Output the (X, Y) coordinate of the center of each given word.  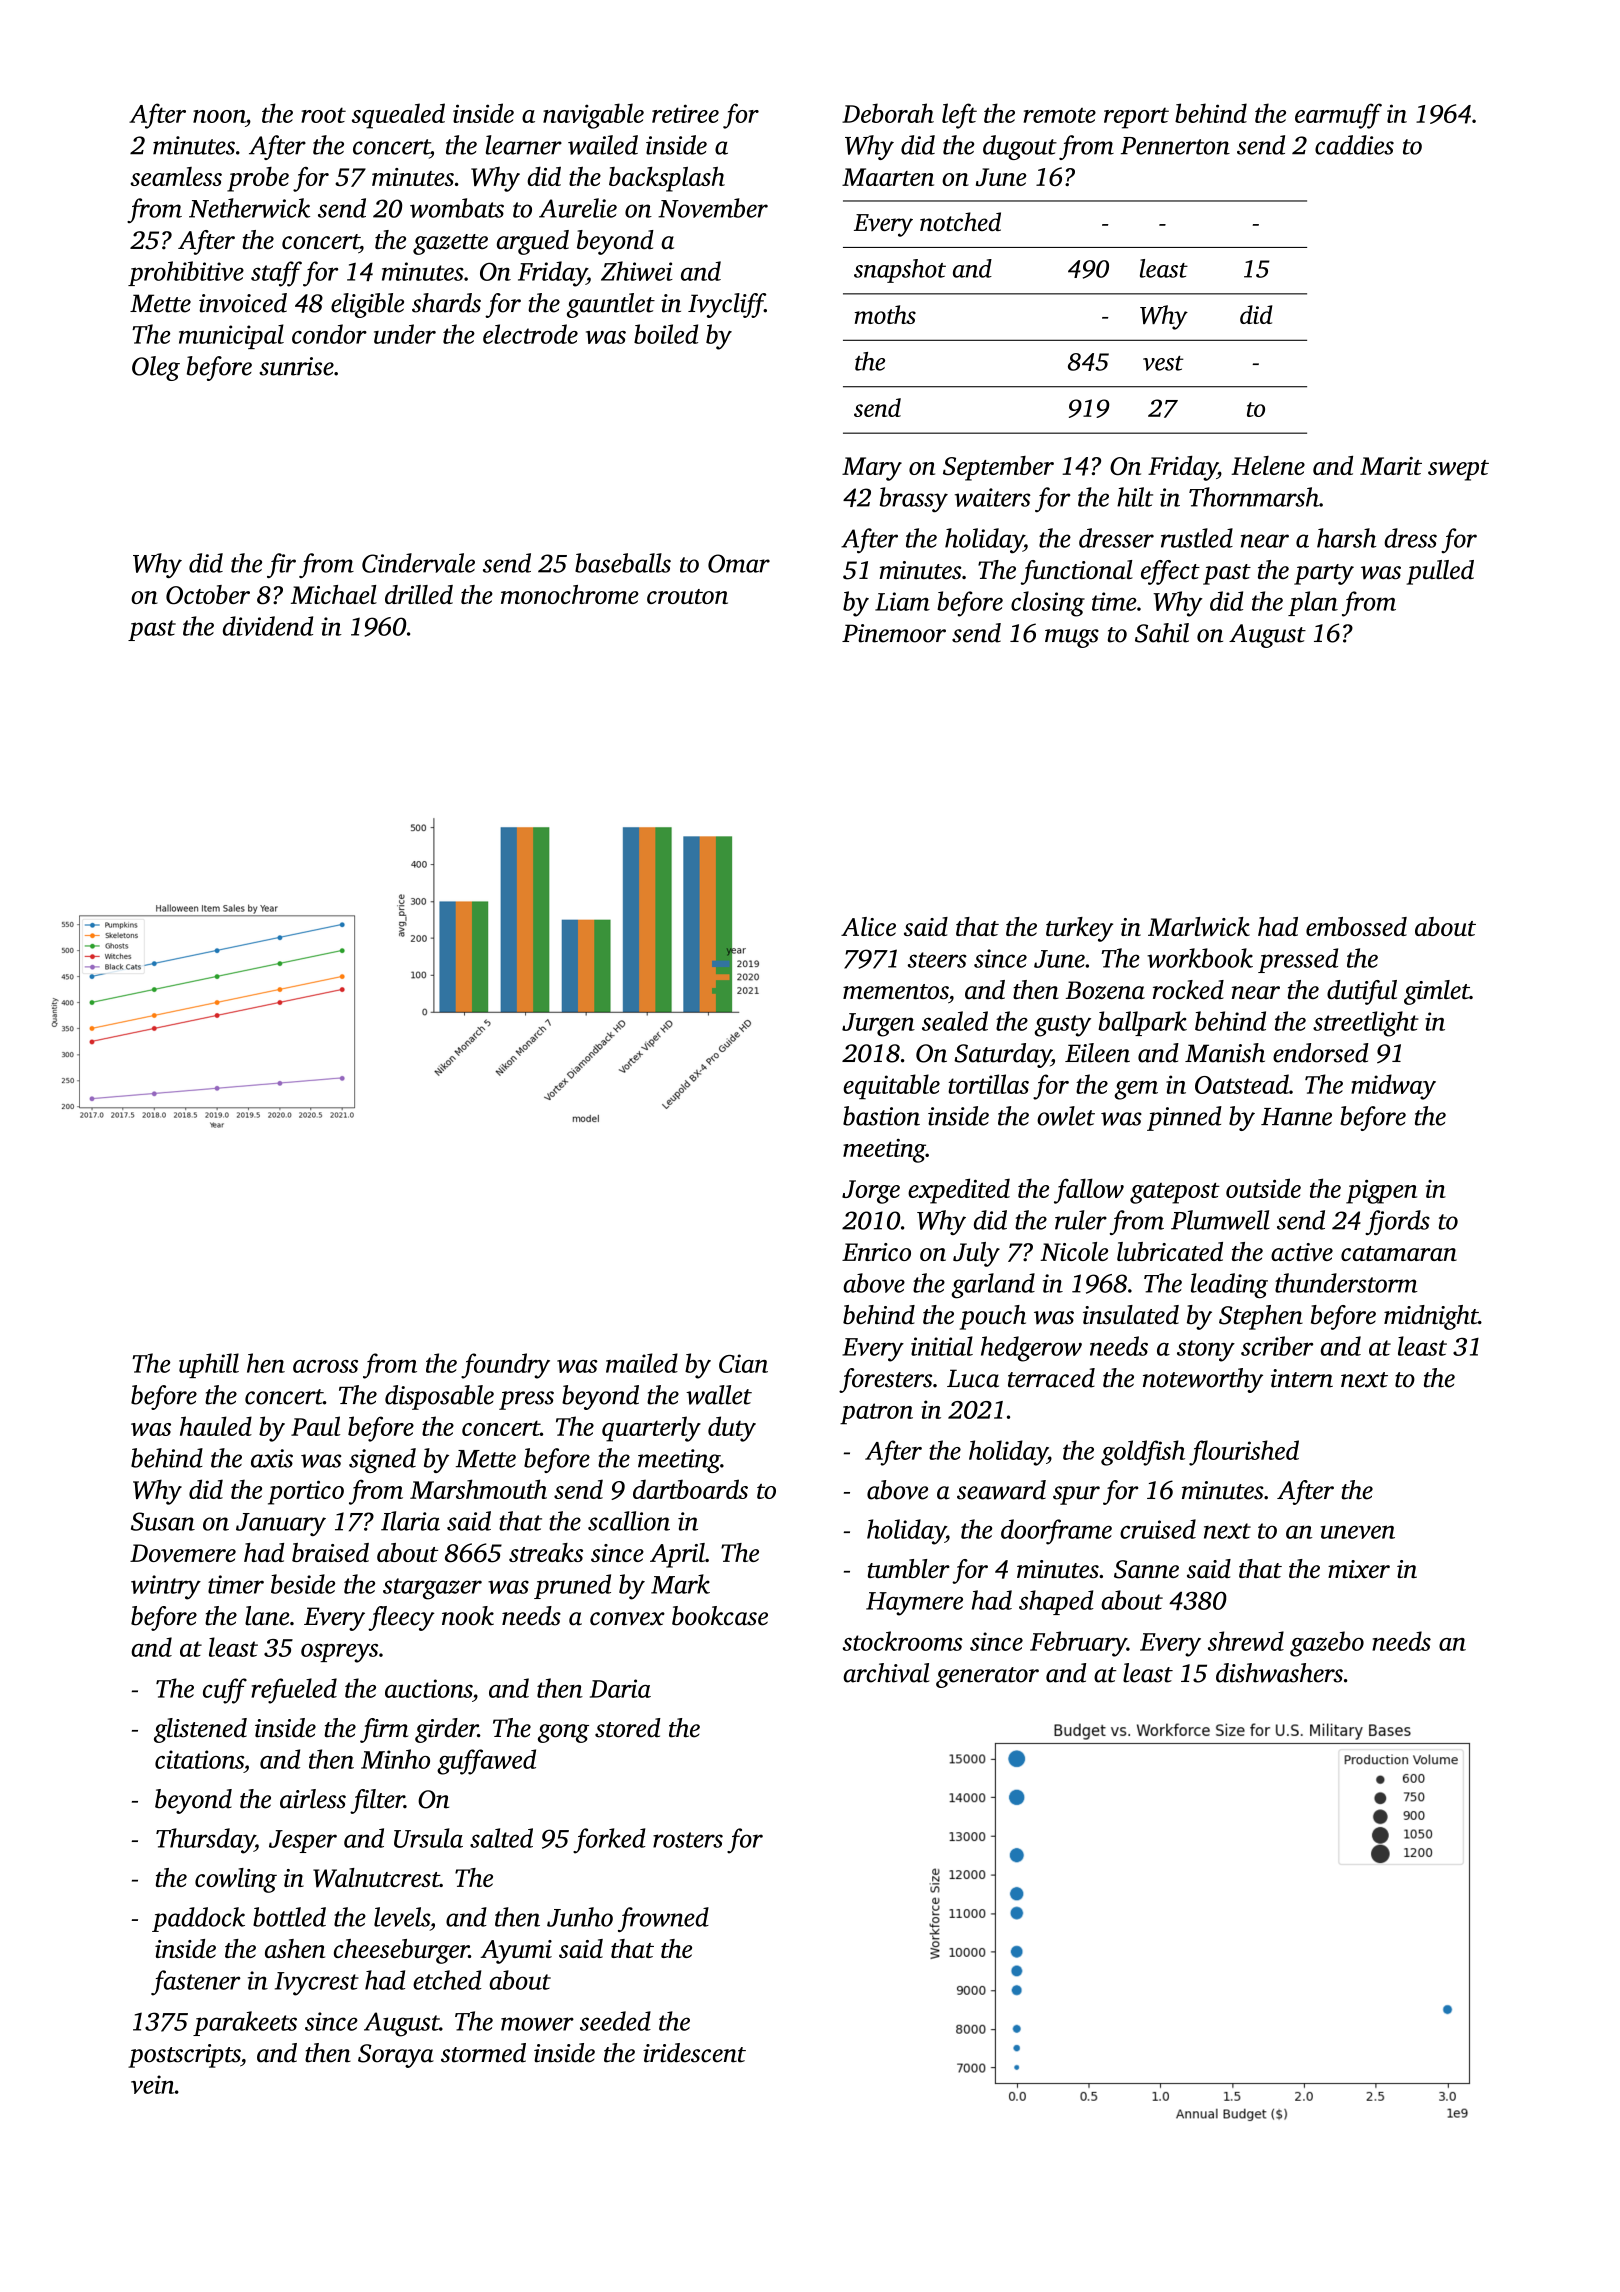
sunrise (296, 366)
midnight (1431, 1317)
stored (628, 1728)
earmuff (1338, 116)
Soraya (396, 2056)
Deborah (888, 113)
